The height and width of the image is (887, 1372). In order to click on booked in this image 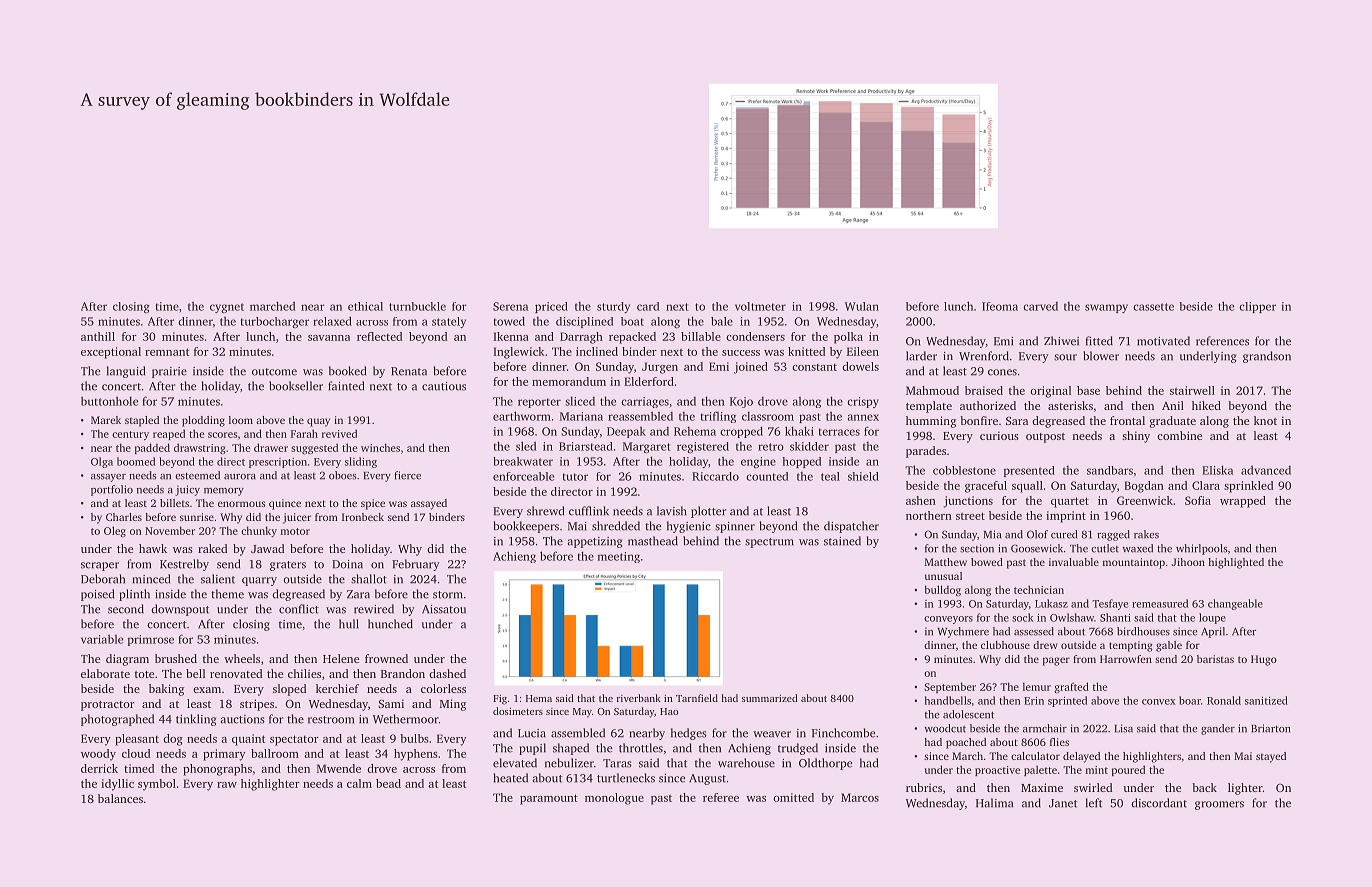, I will do `click(347, 371)`.
